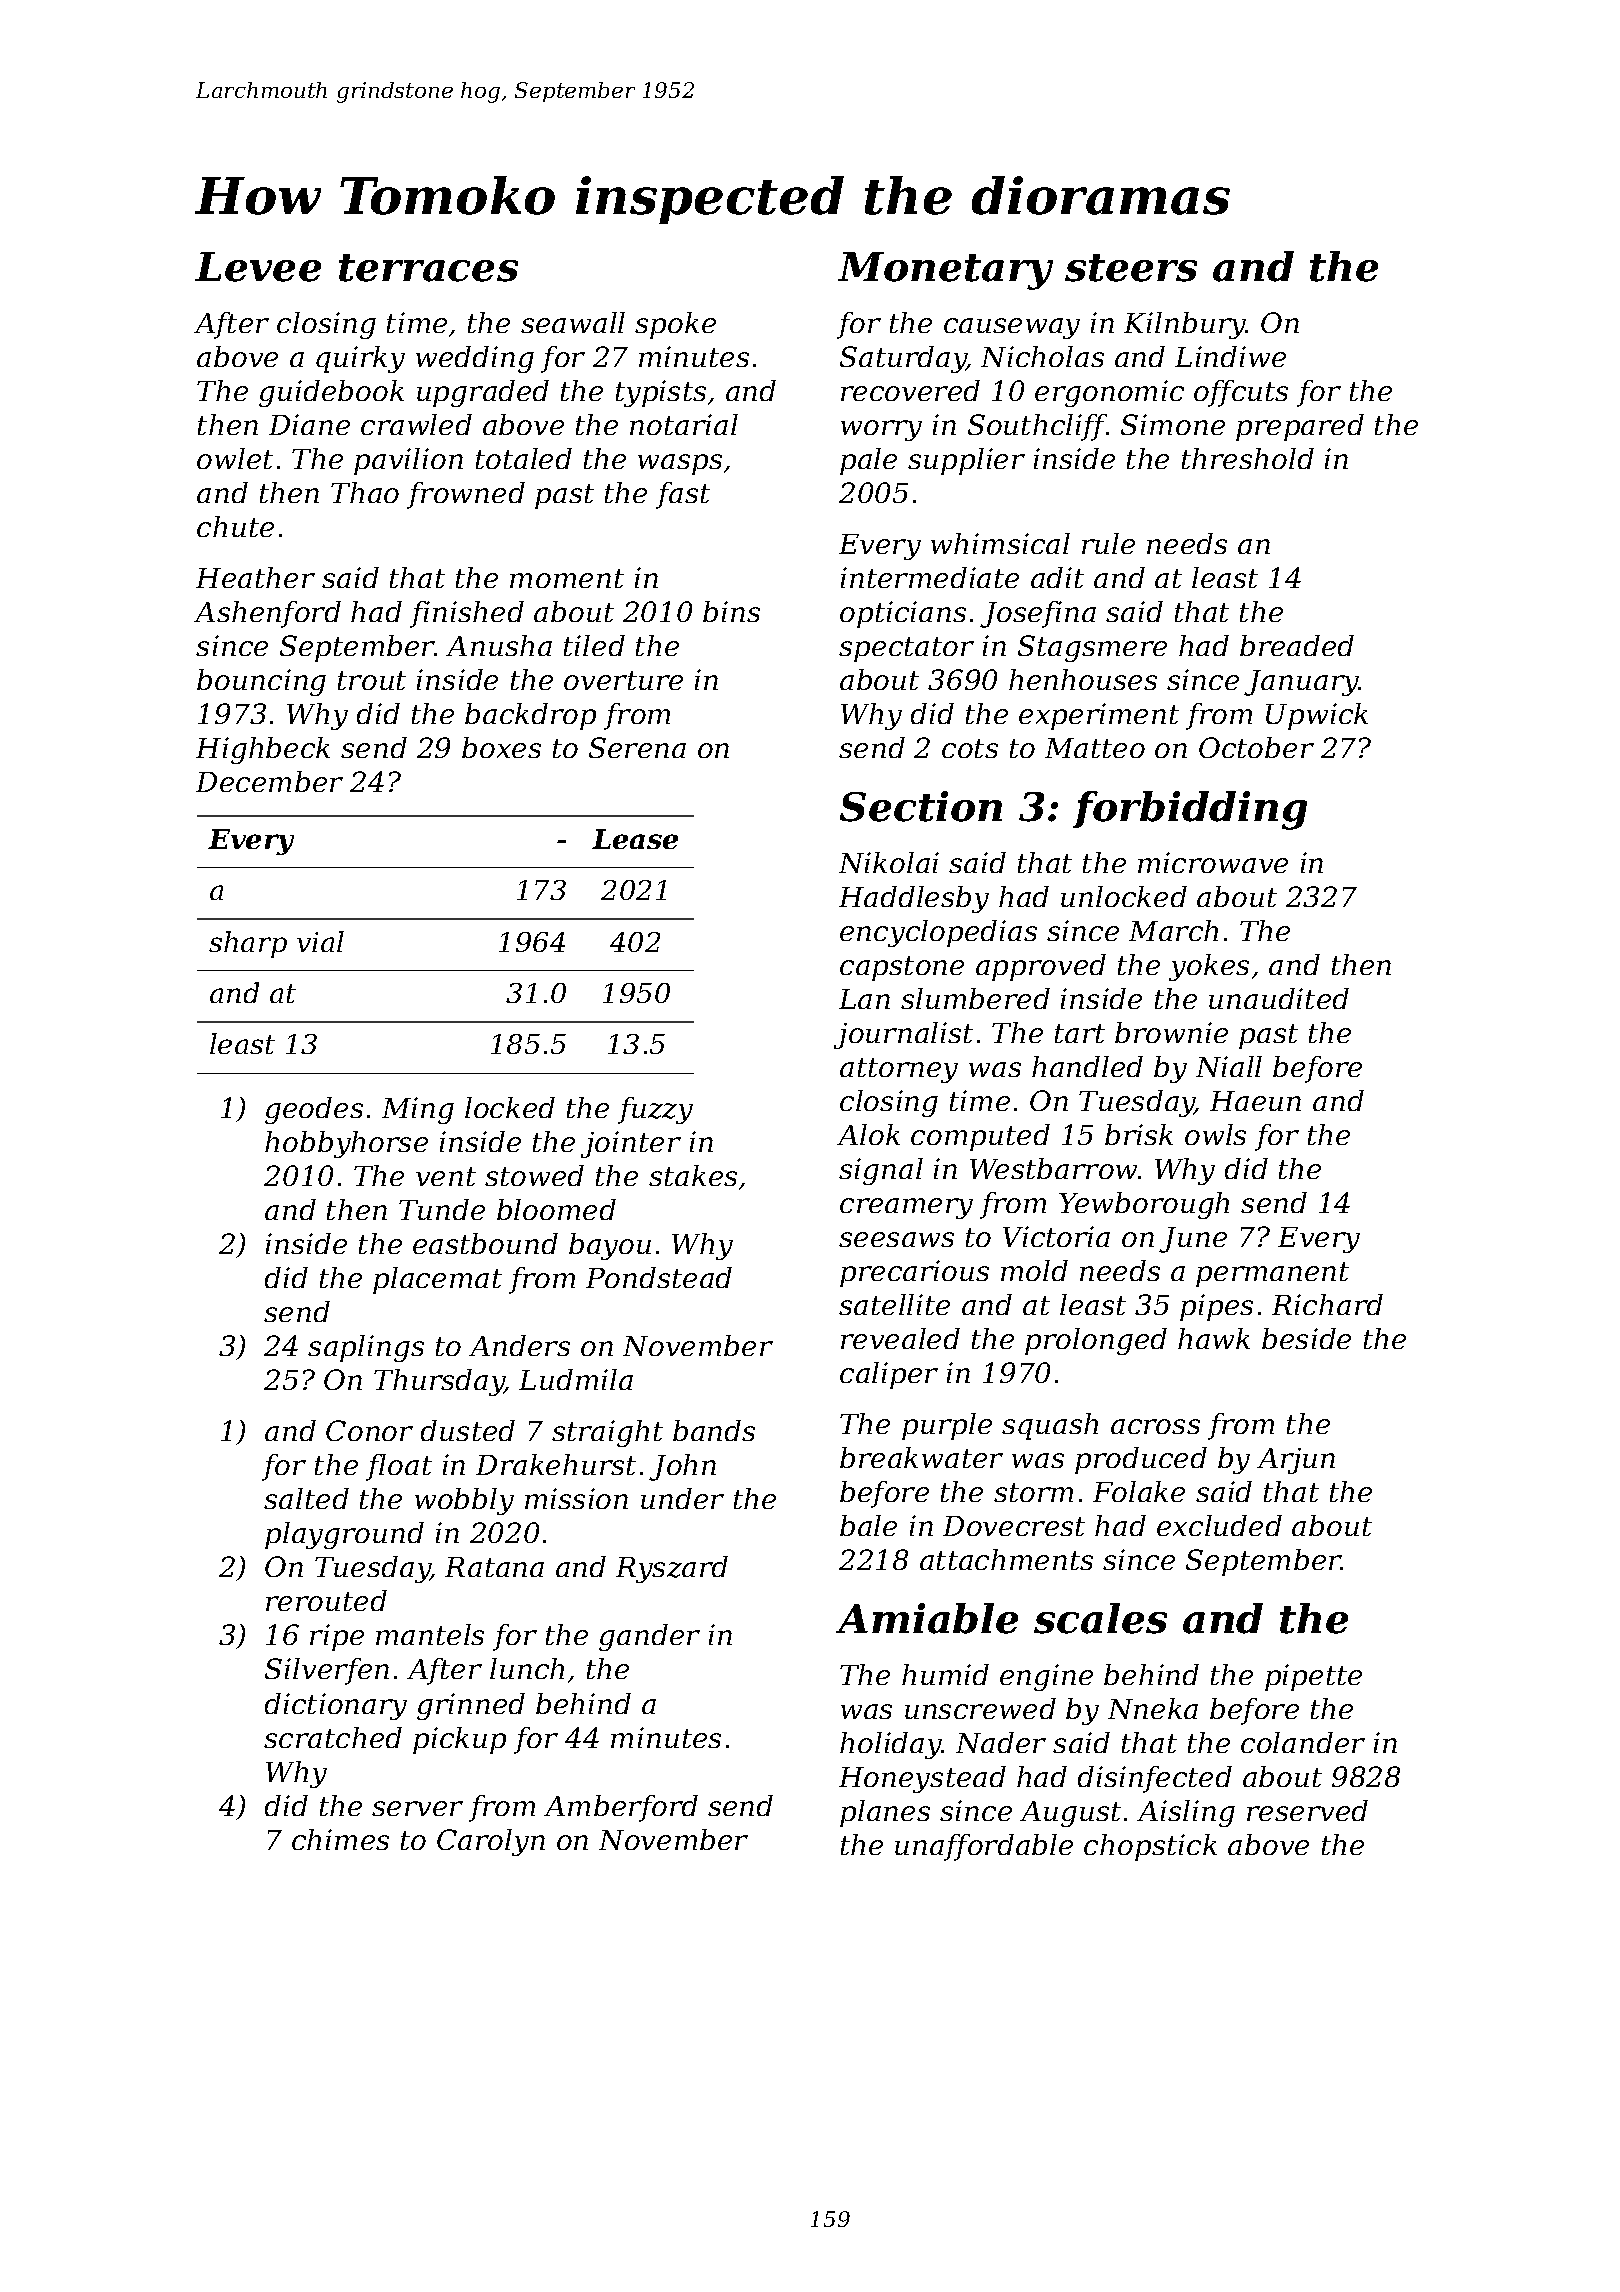 This screenshot has height=2292, width=1620. Describe the element at coordinates (340, 1839) in the screenshot. I see `chimes` at that location.
